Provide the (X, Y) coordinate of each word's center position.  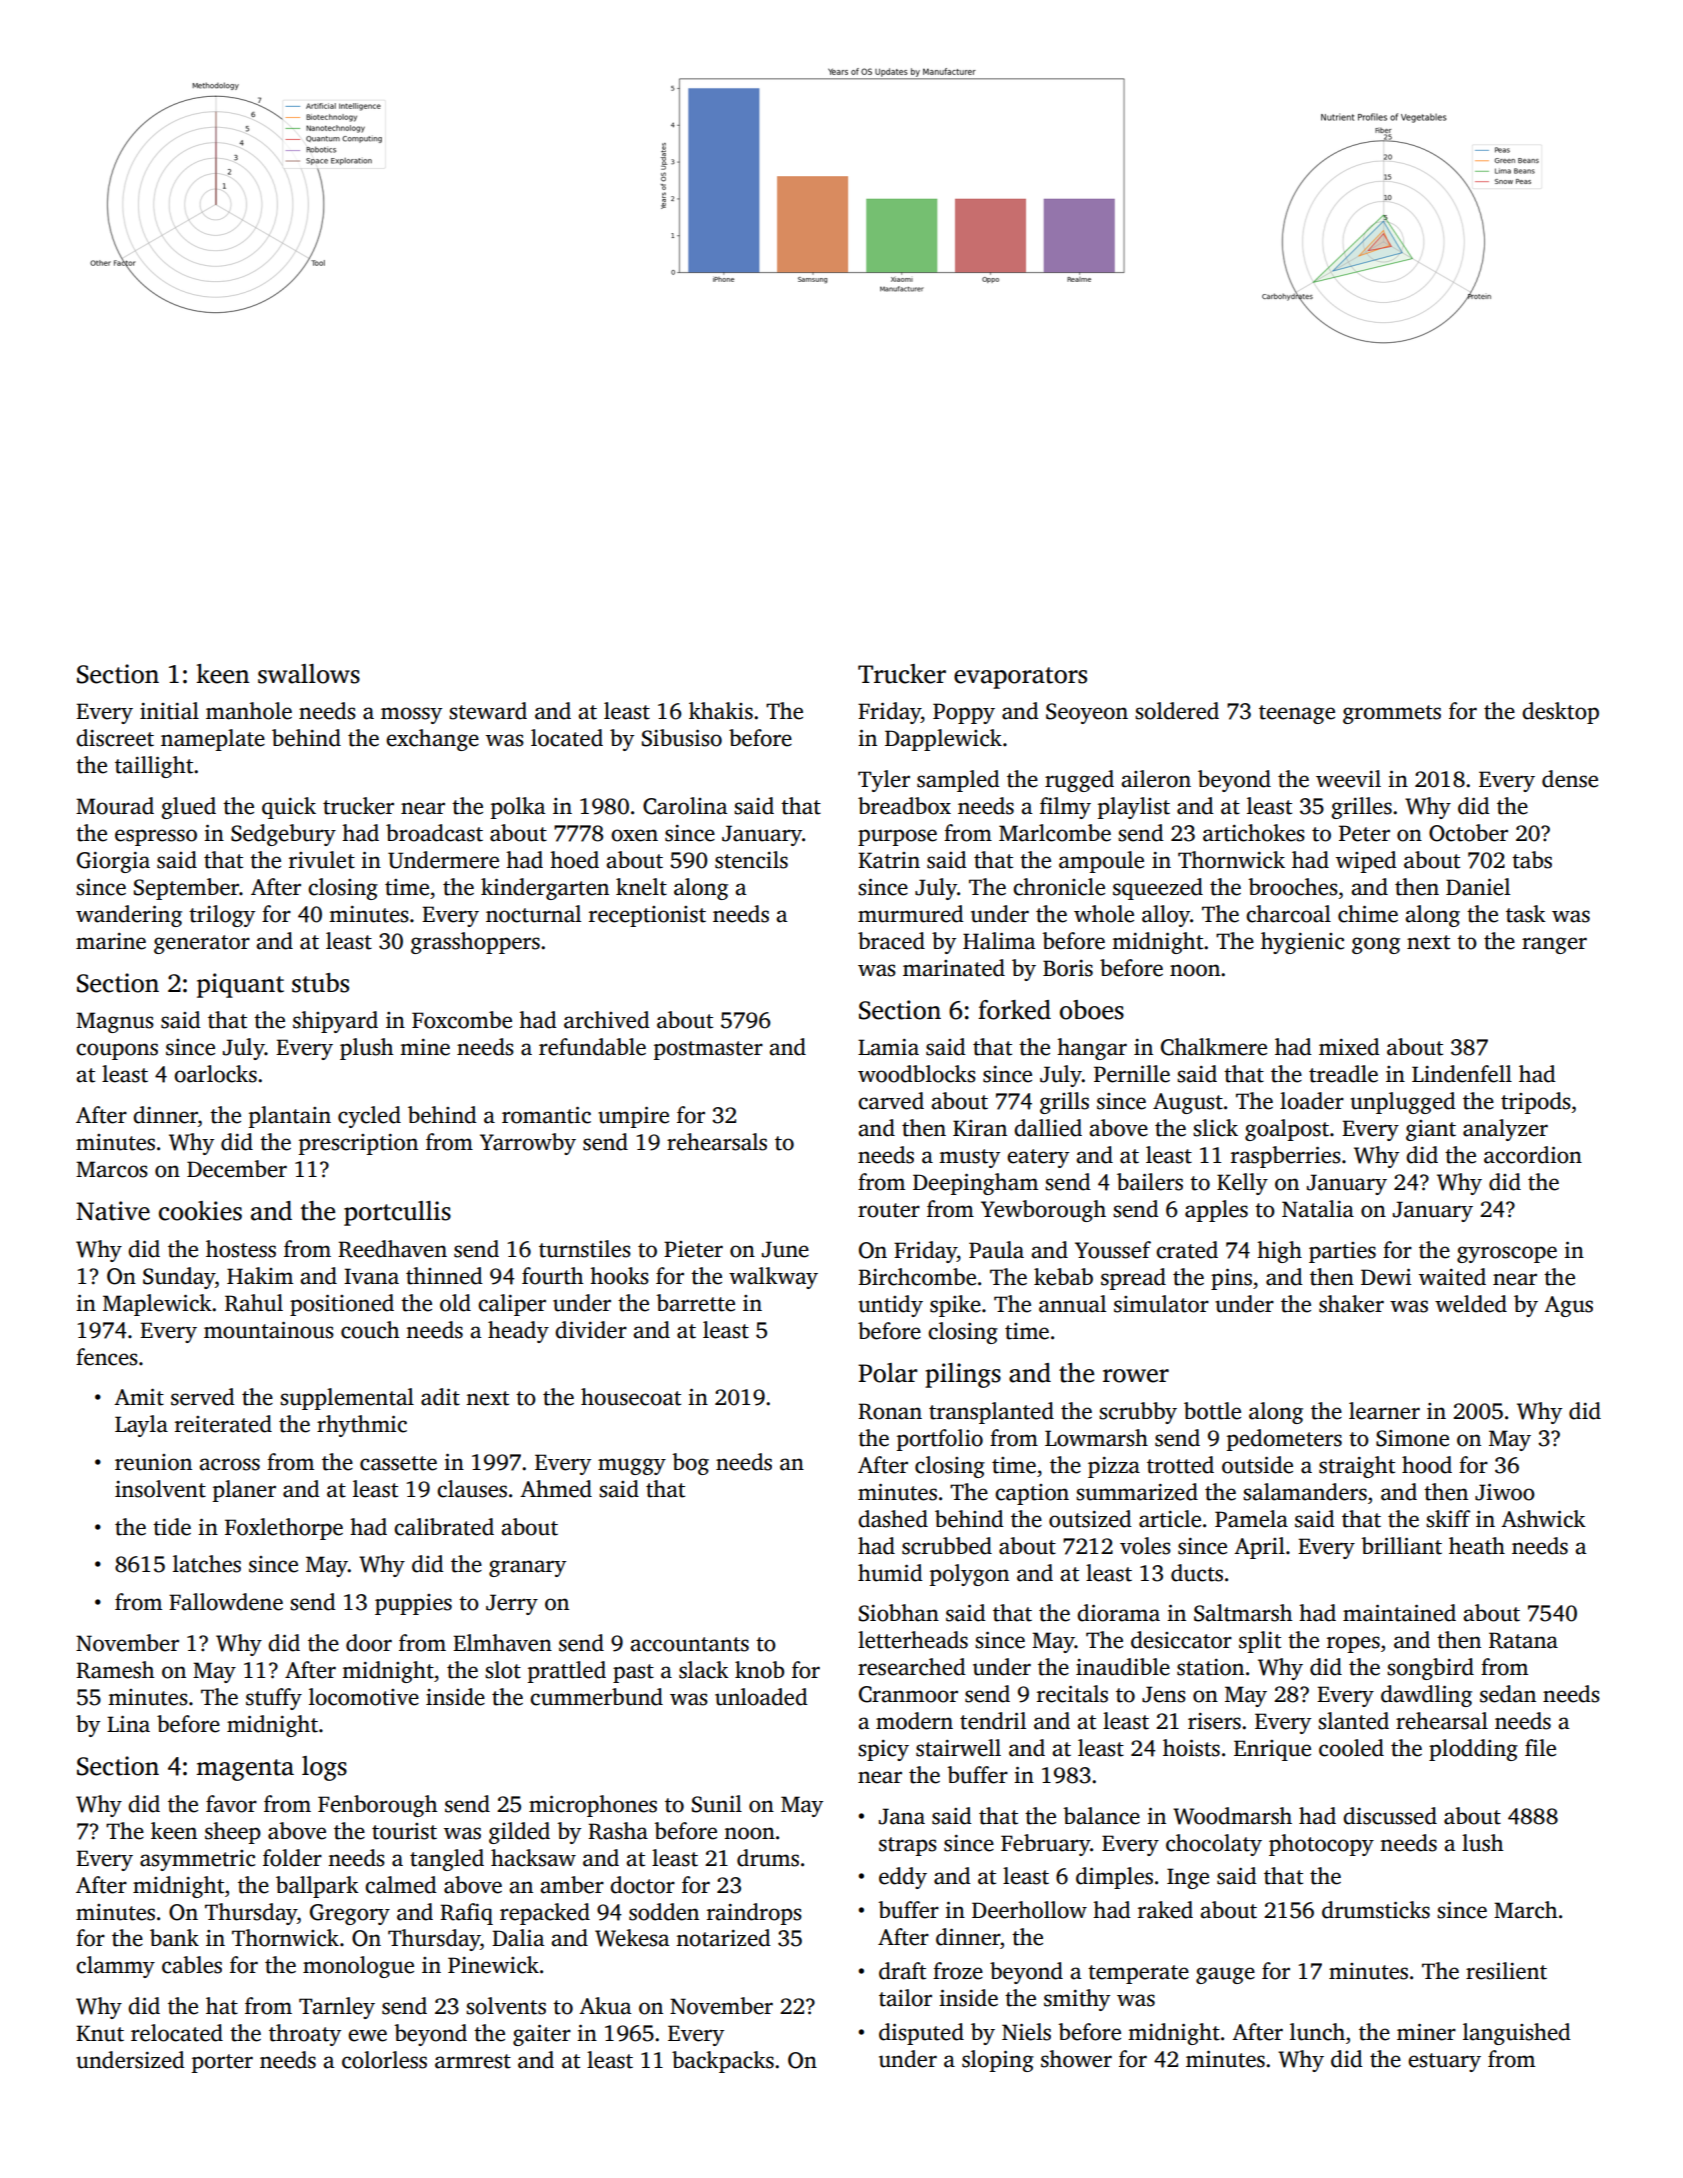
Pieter (693, 1249)
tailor (905, 1998)
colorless (384, 2060)
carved (891, 1101)
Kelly (1242, 1184)
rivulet (322, 860)
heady (518, 1332)
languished (1517, 2034)
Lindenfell (1462, 1074)
